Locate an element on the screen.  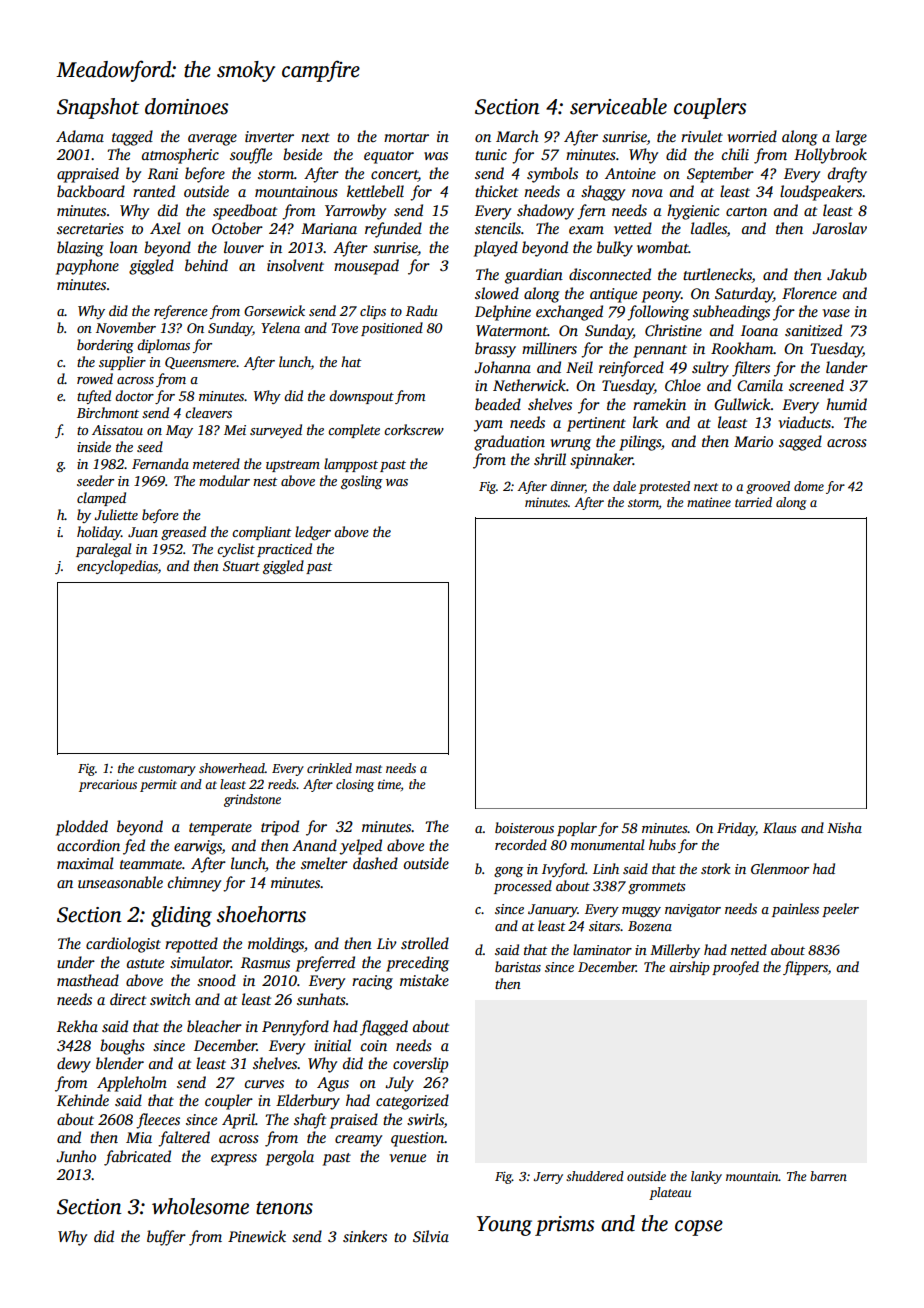
dome is located at coordinates (809, 486).
